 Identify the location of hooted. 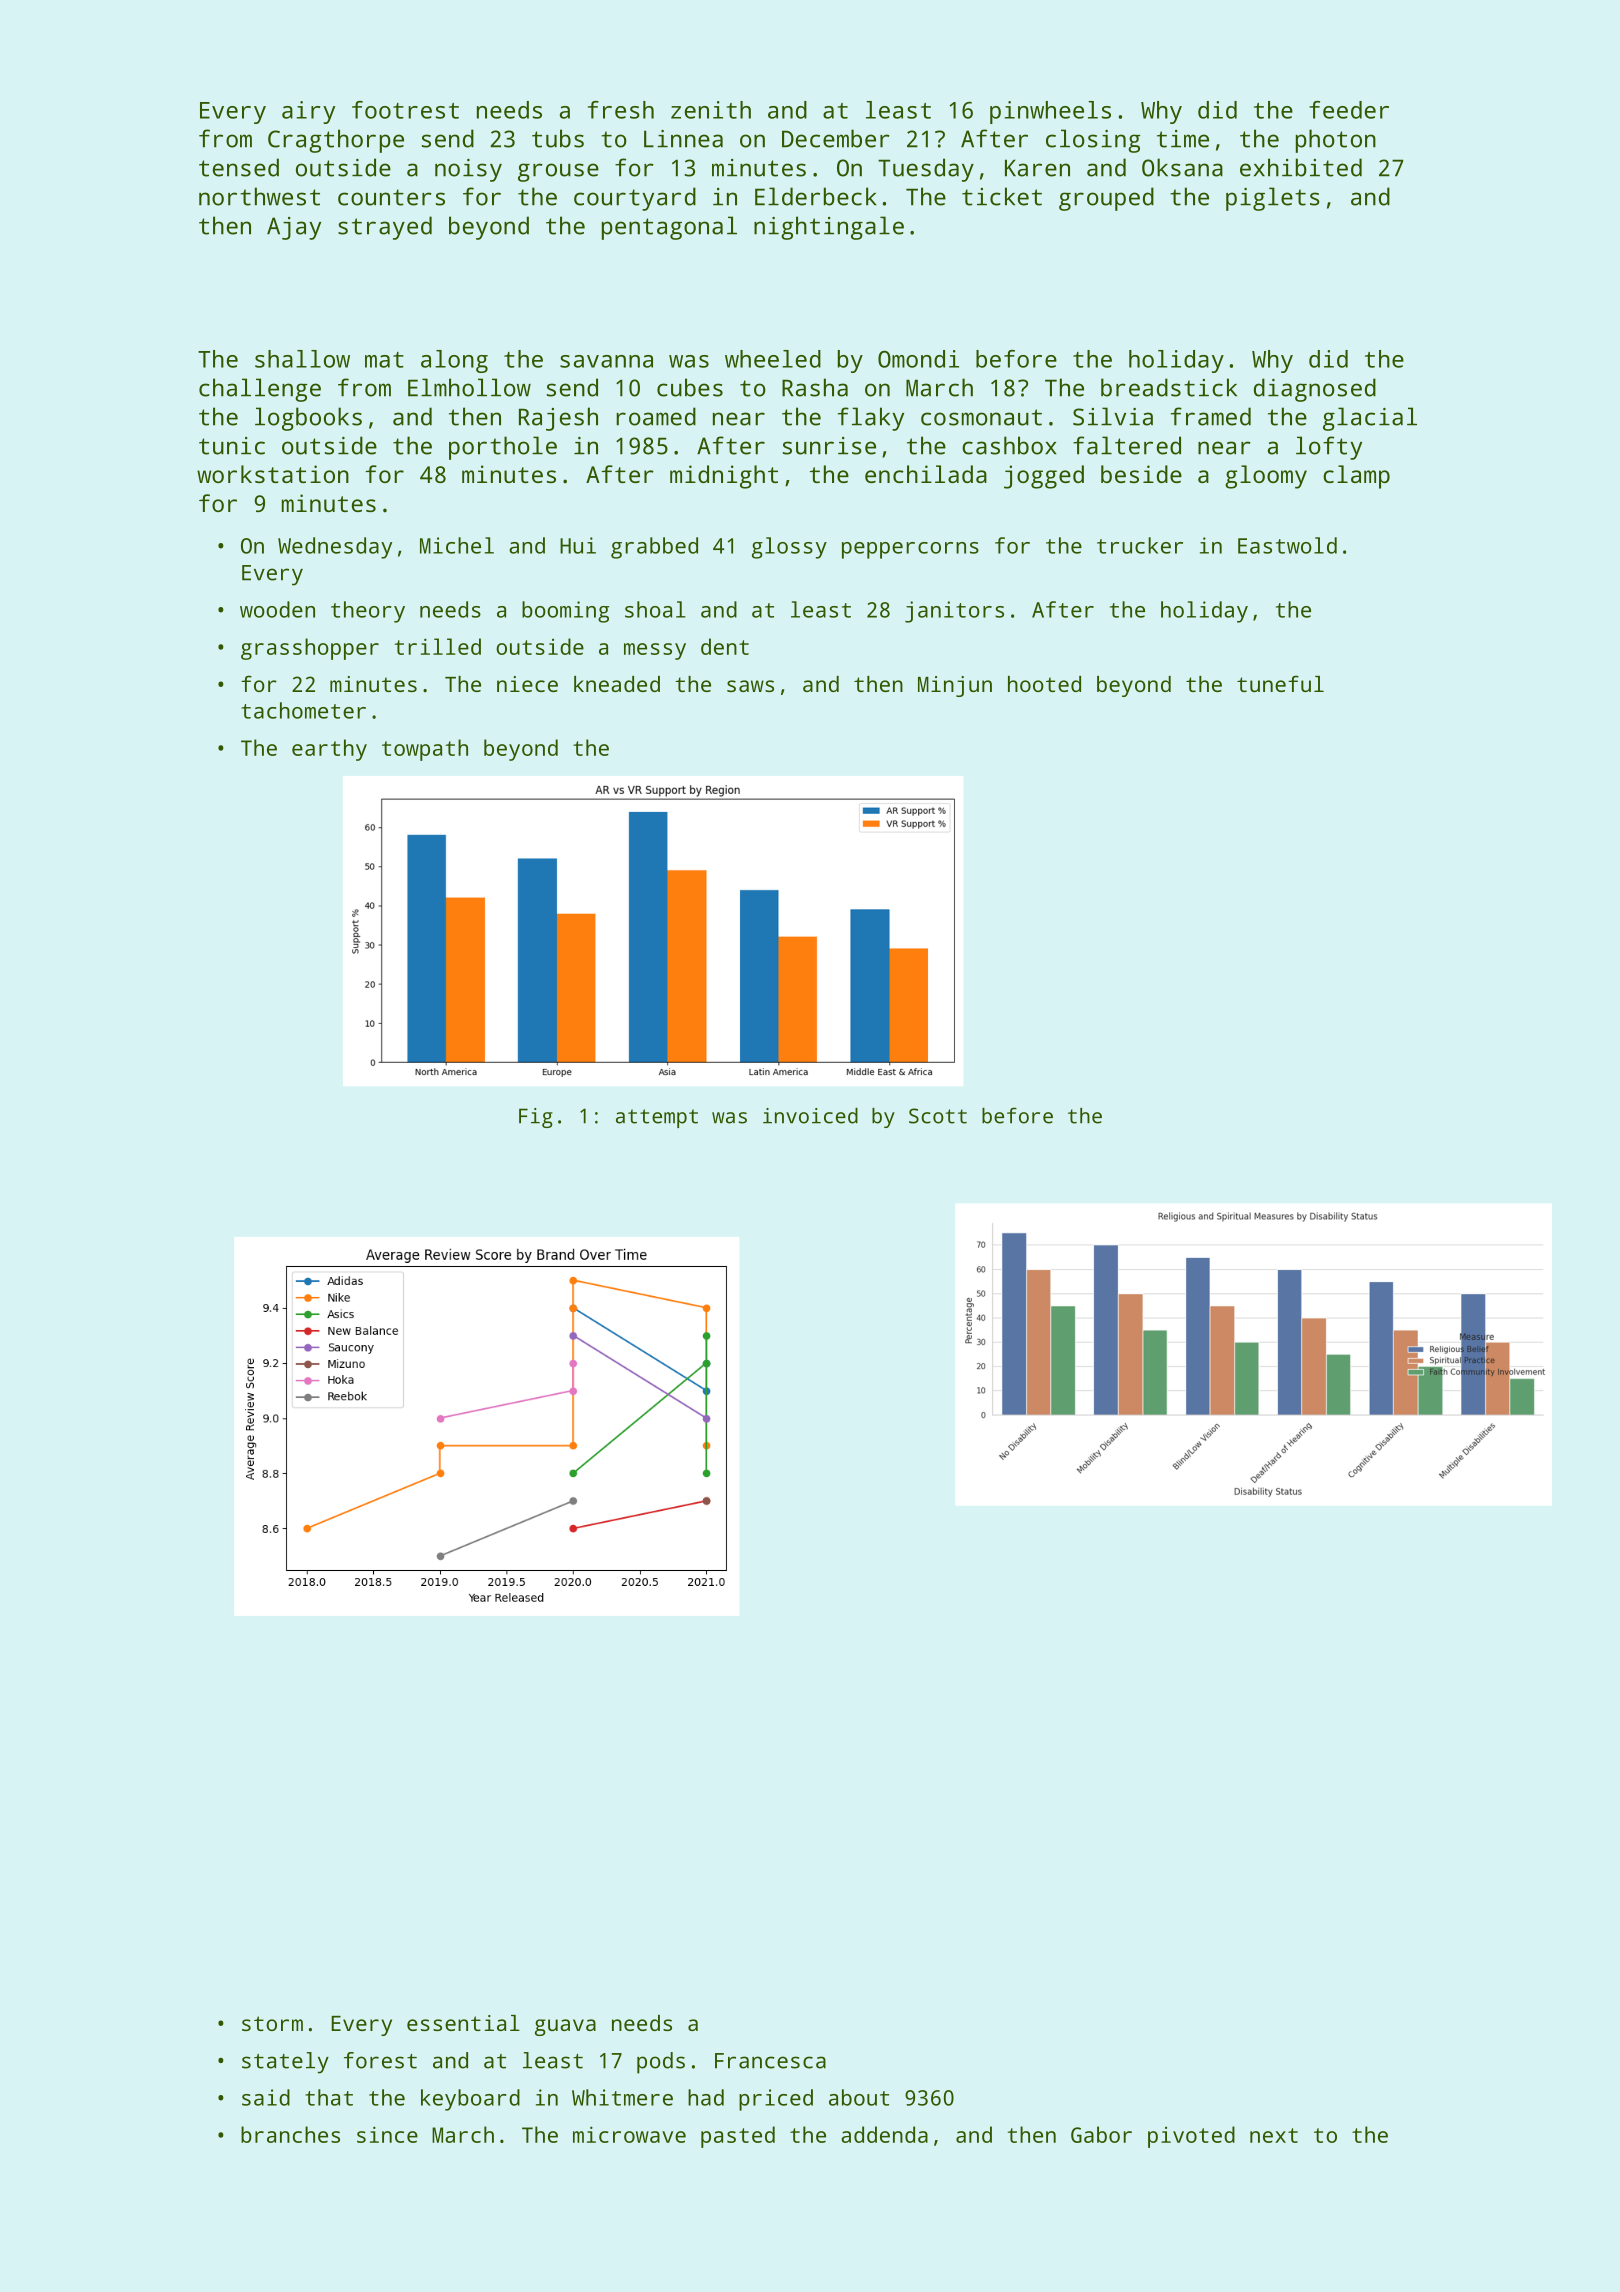
(1044, 684).
